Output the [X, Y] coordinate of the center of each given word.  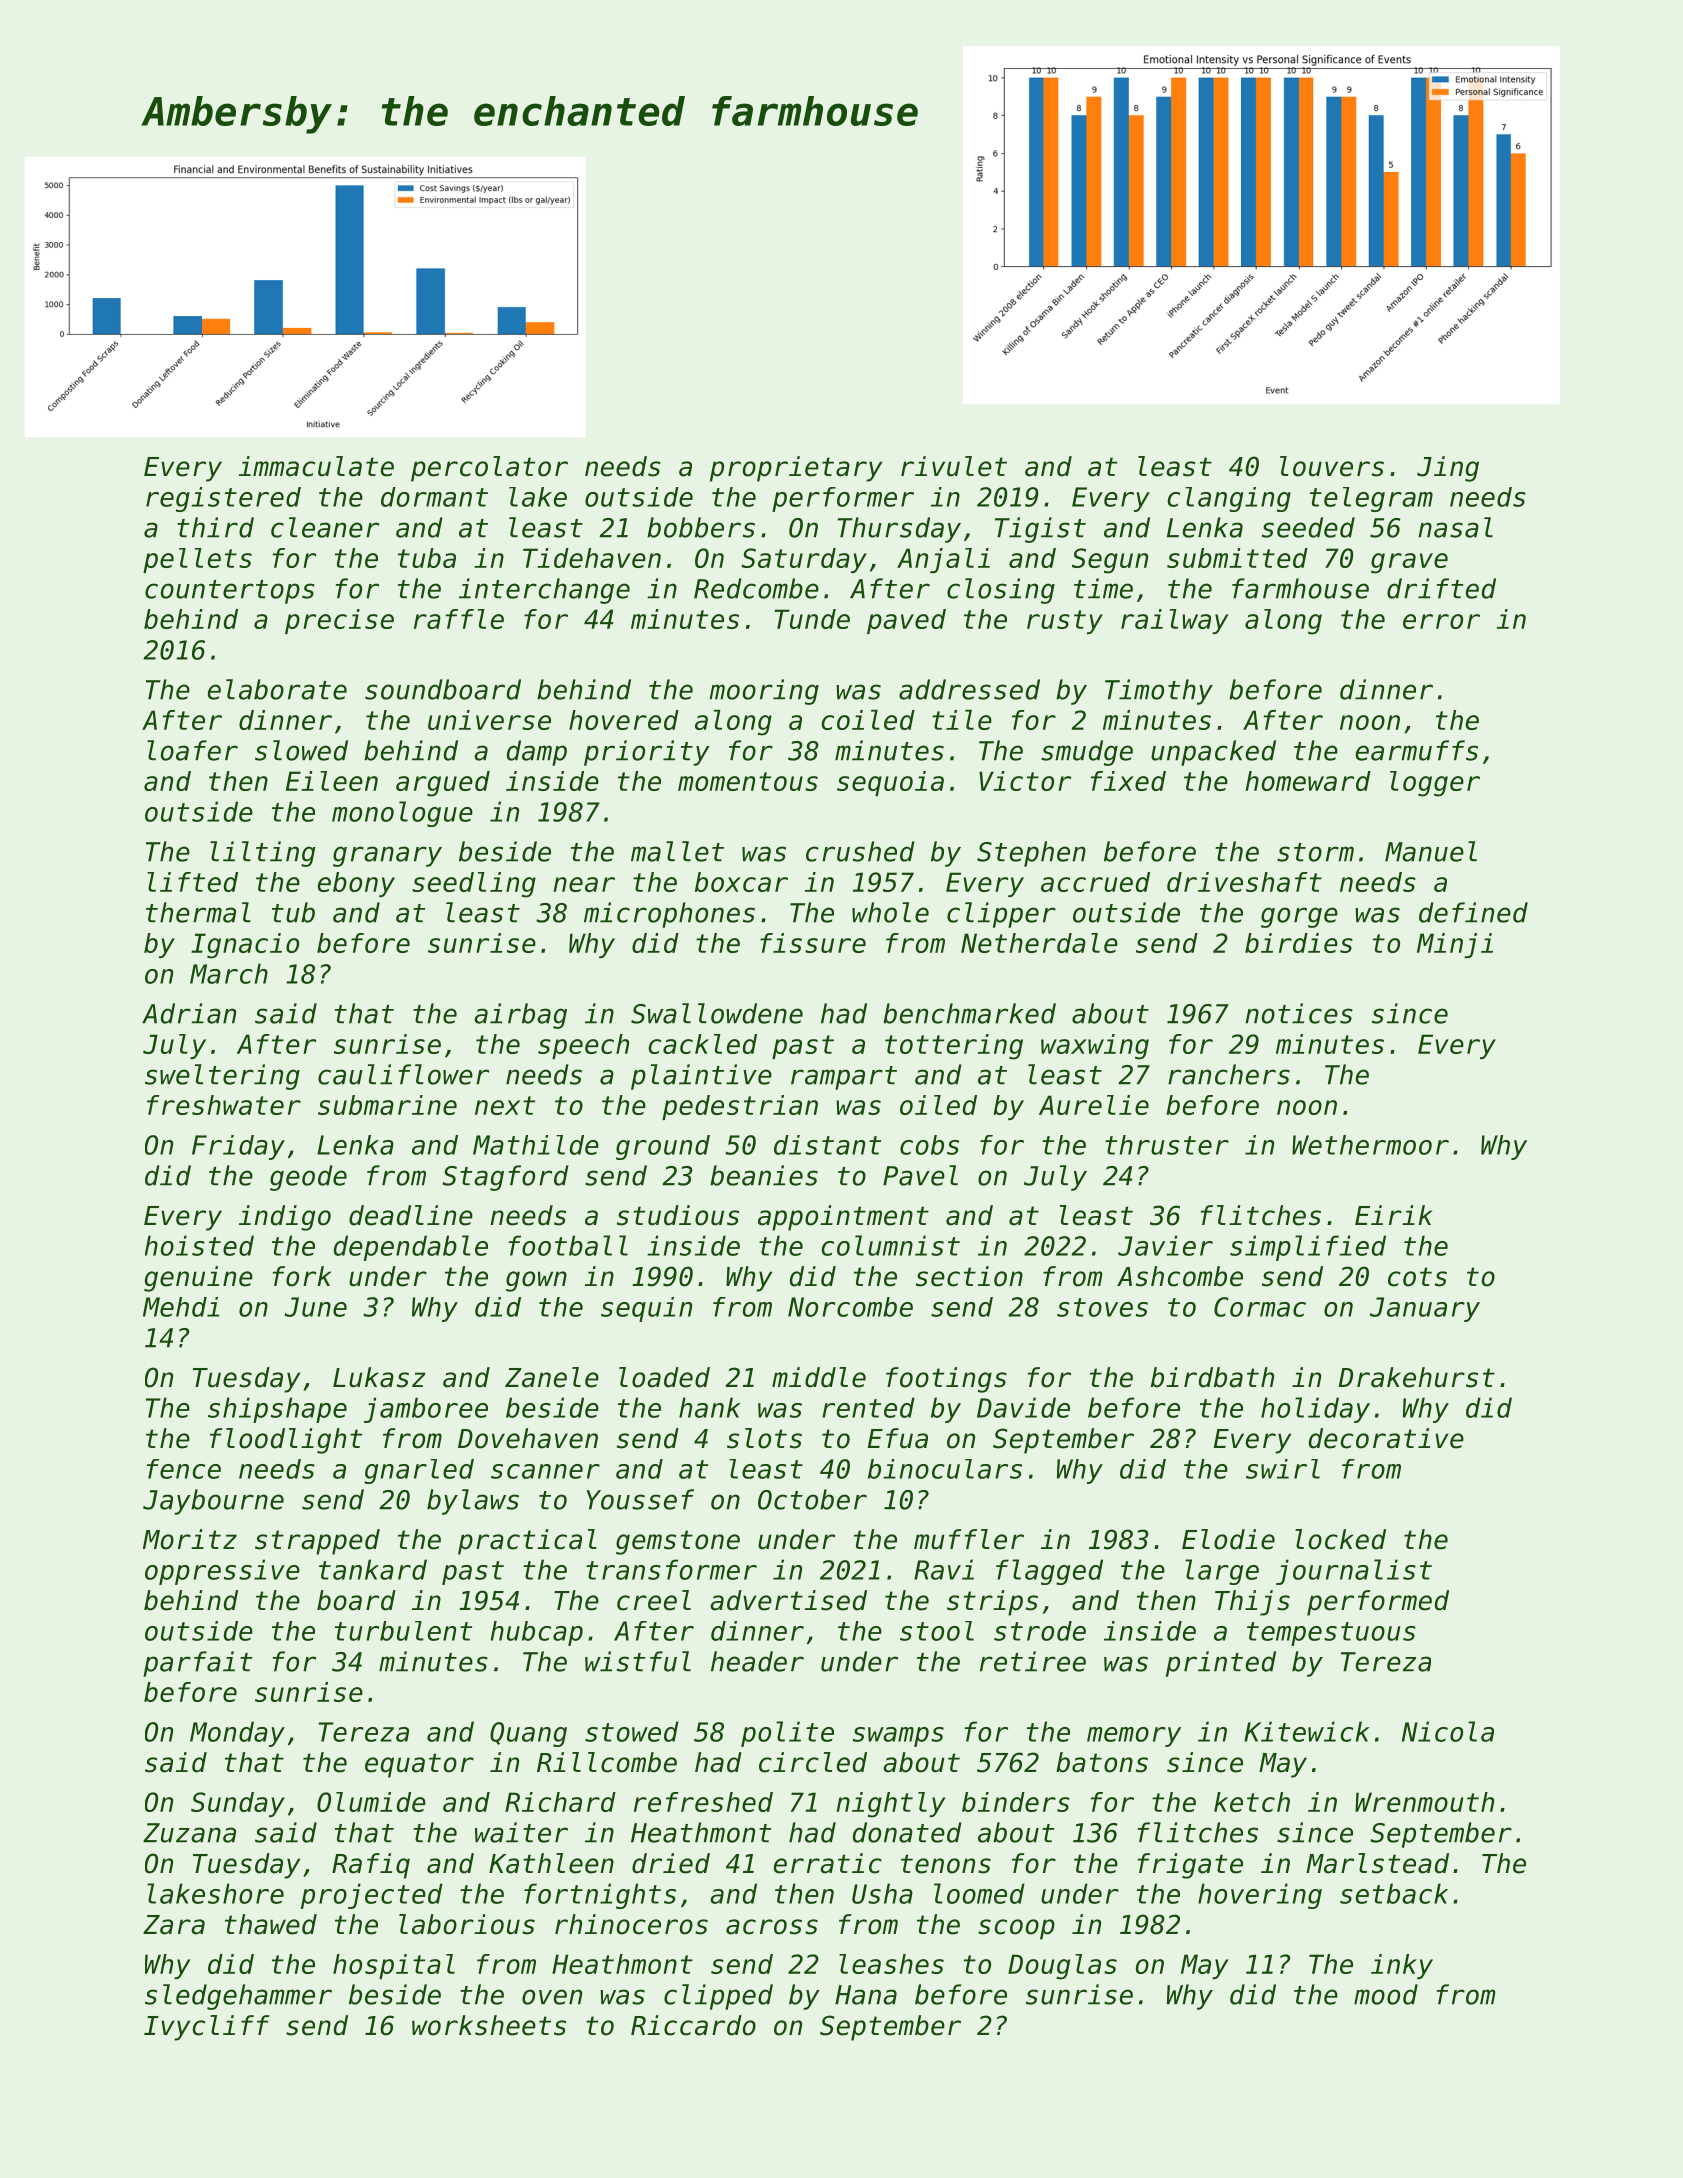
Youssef [640, 1499]
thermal [198, 912]
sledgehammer [238, 1997]
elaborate [277, 689]
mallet [677, 851]
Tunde [812, 619]
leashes [891, 1964]
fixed [1128, 781]
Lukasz [379, 1377]
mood [1386, 1994]
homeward [1308, 781]
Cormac [1260, 1307]
